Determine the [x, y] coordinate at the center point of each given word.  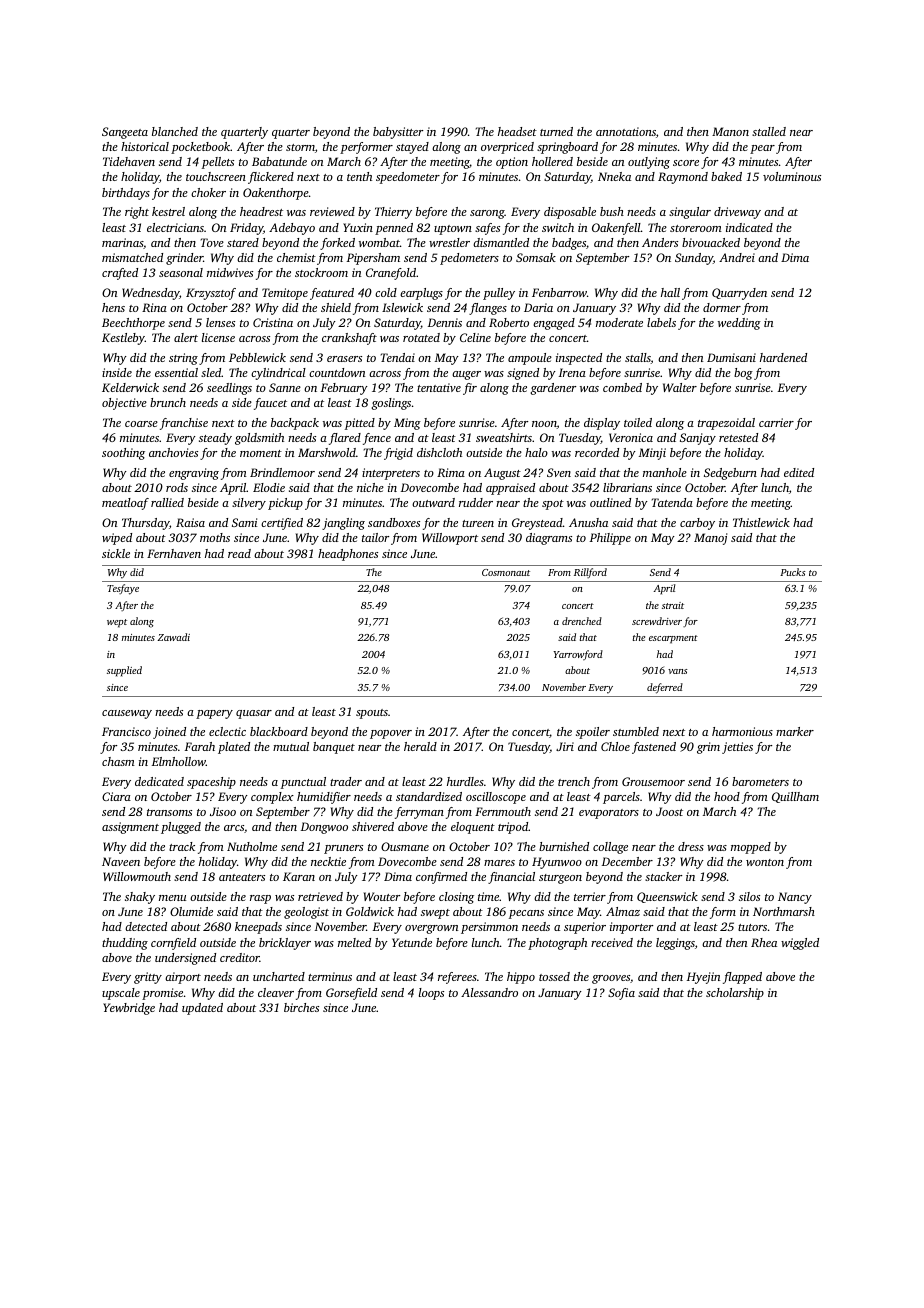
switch [558, 227]
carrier [776, 422]
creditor [240, 957]
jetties [737, 748]
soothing [123, 454]
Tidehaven [129, 161]
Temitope [285, 294]
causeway [127, 714]
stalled [769, 131]
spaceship [211, 783]
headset [517, 131]
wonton [765, 862]
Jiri [565, 746]
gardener [553, 389]
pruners [343, 849]
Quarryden [739, 294]
